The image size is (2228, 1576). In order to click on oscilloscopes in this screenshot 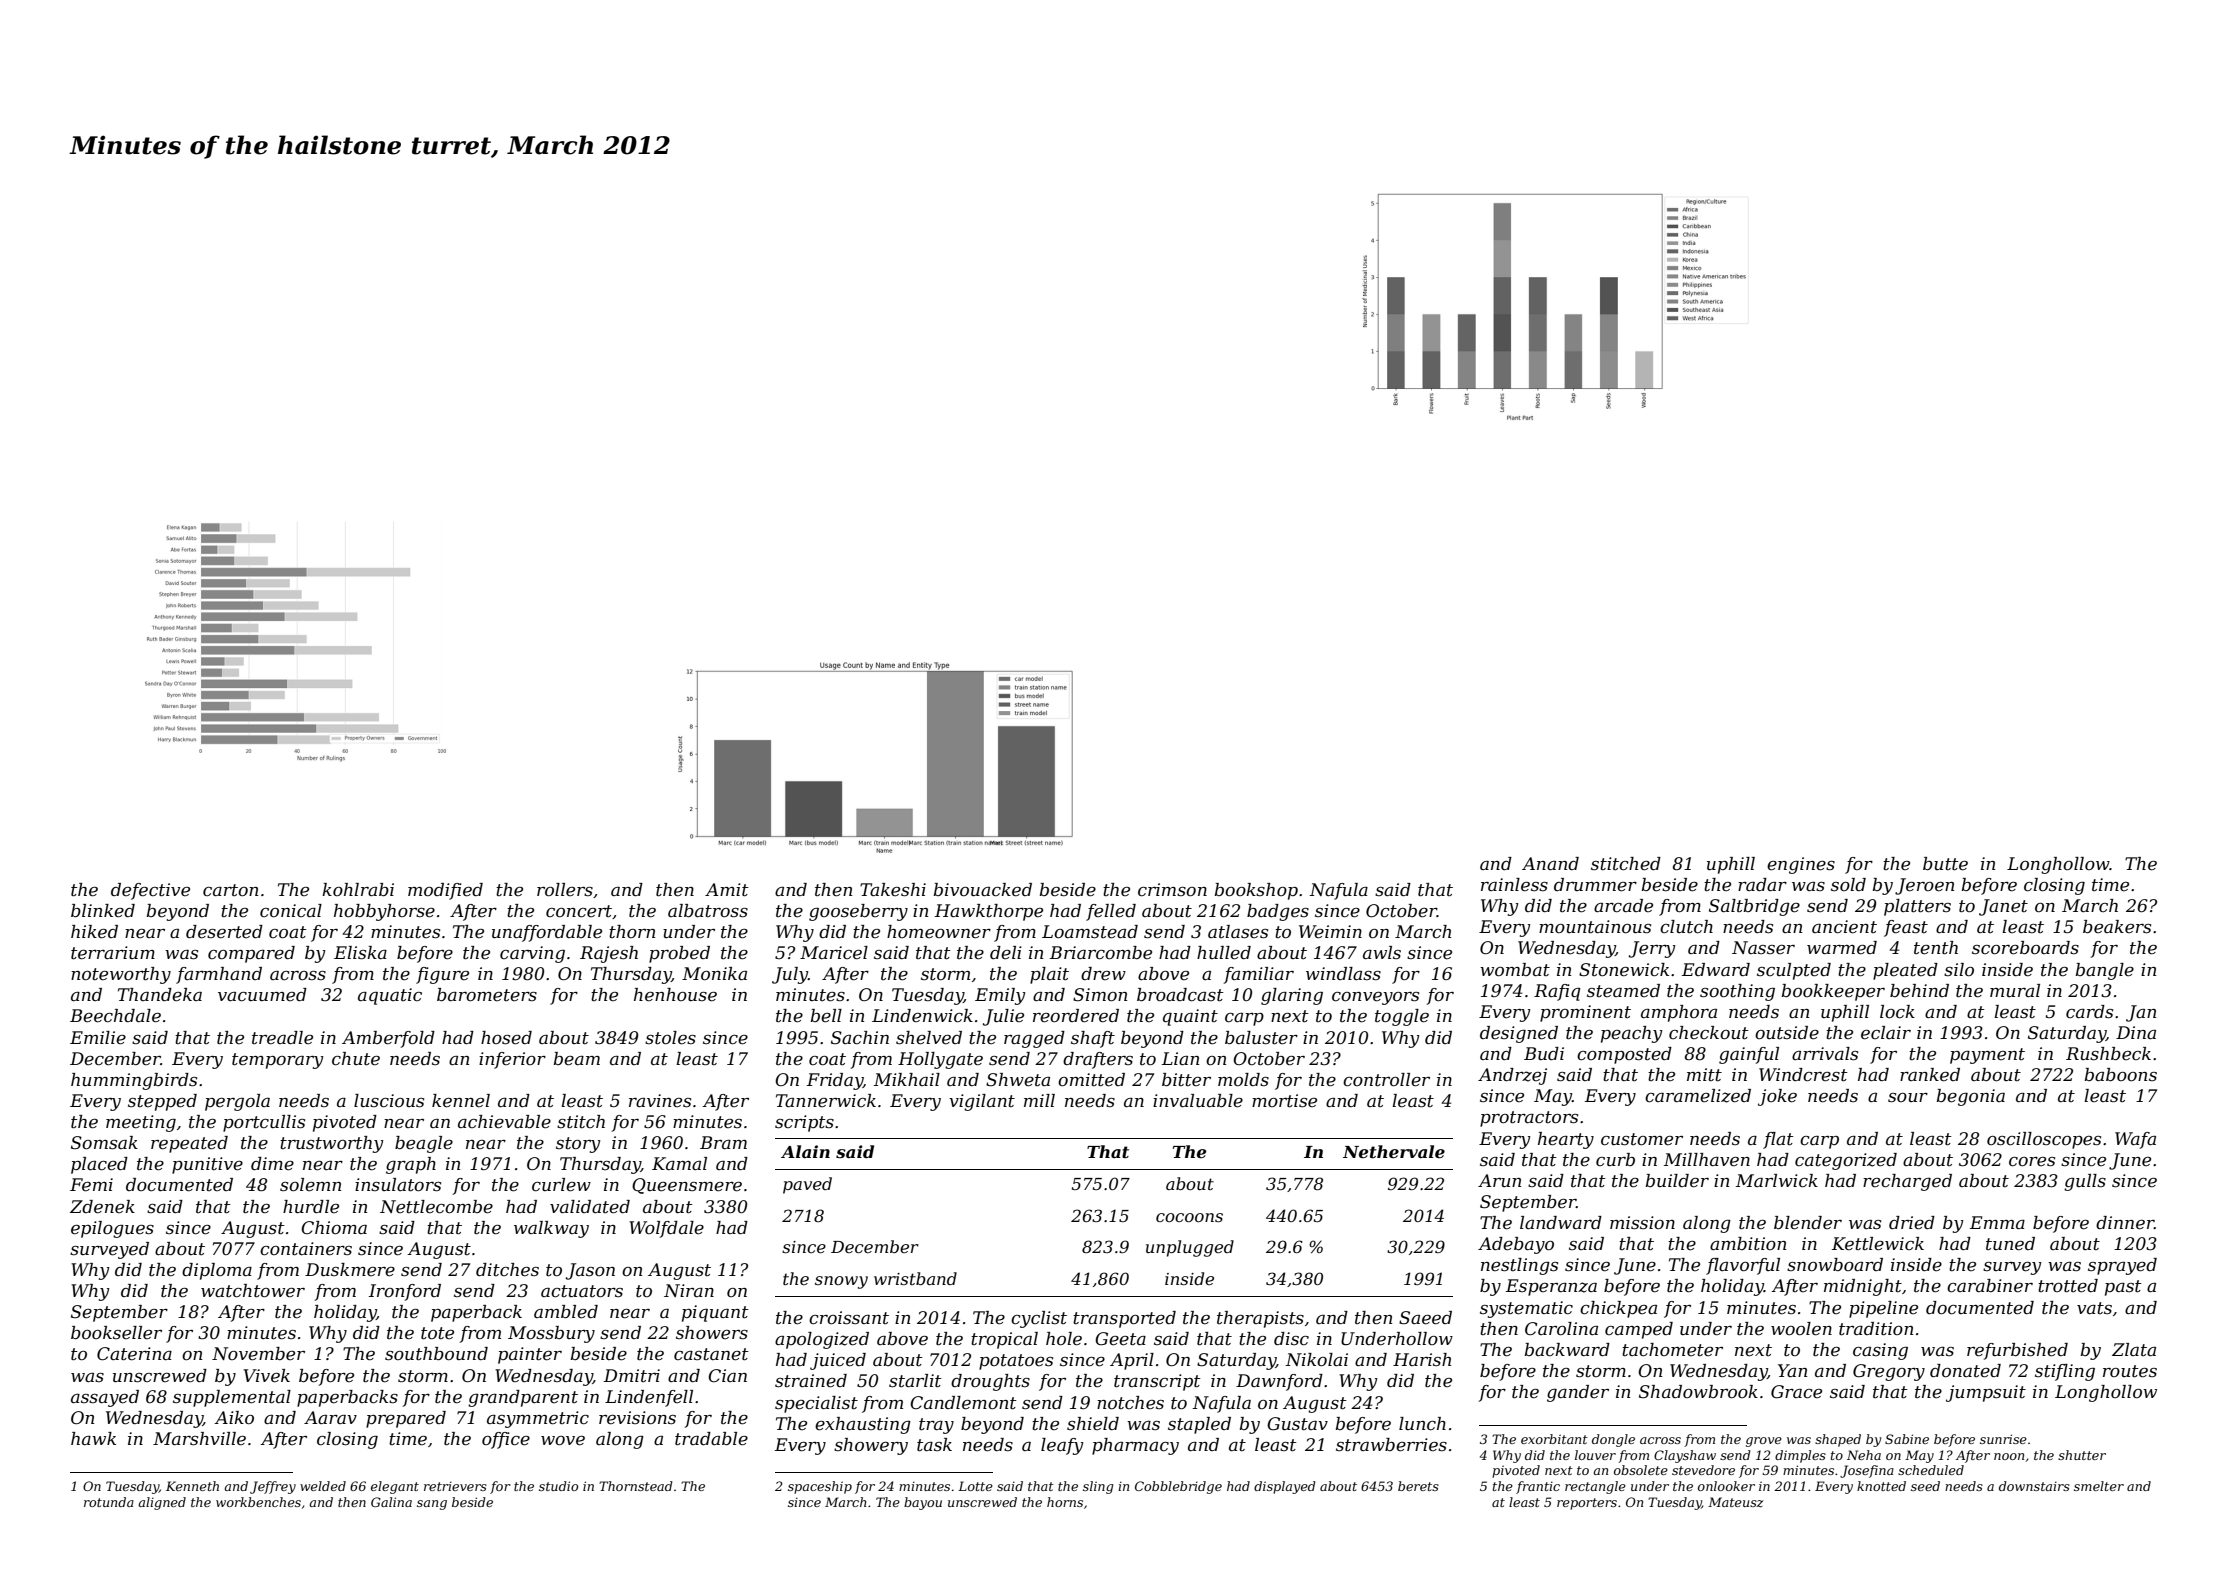, I will do `click(2044, 1140)`.
